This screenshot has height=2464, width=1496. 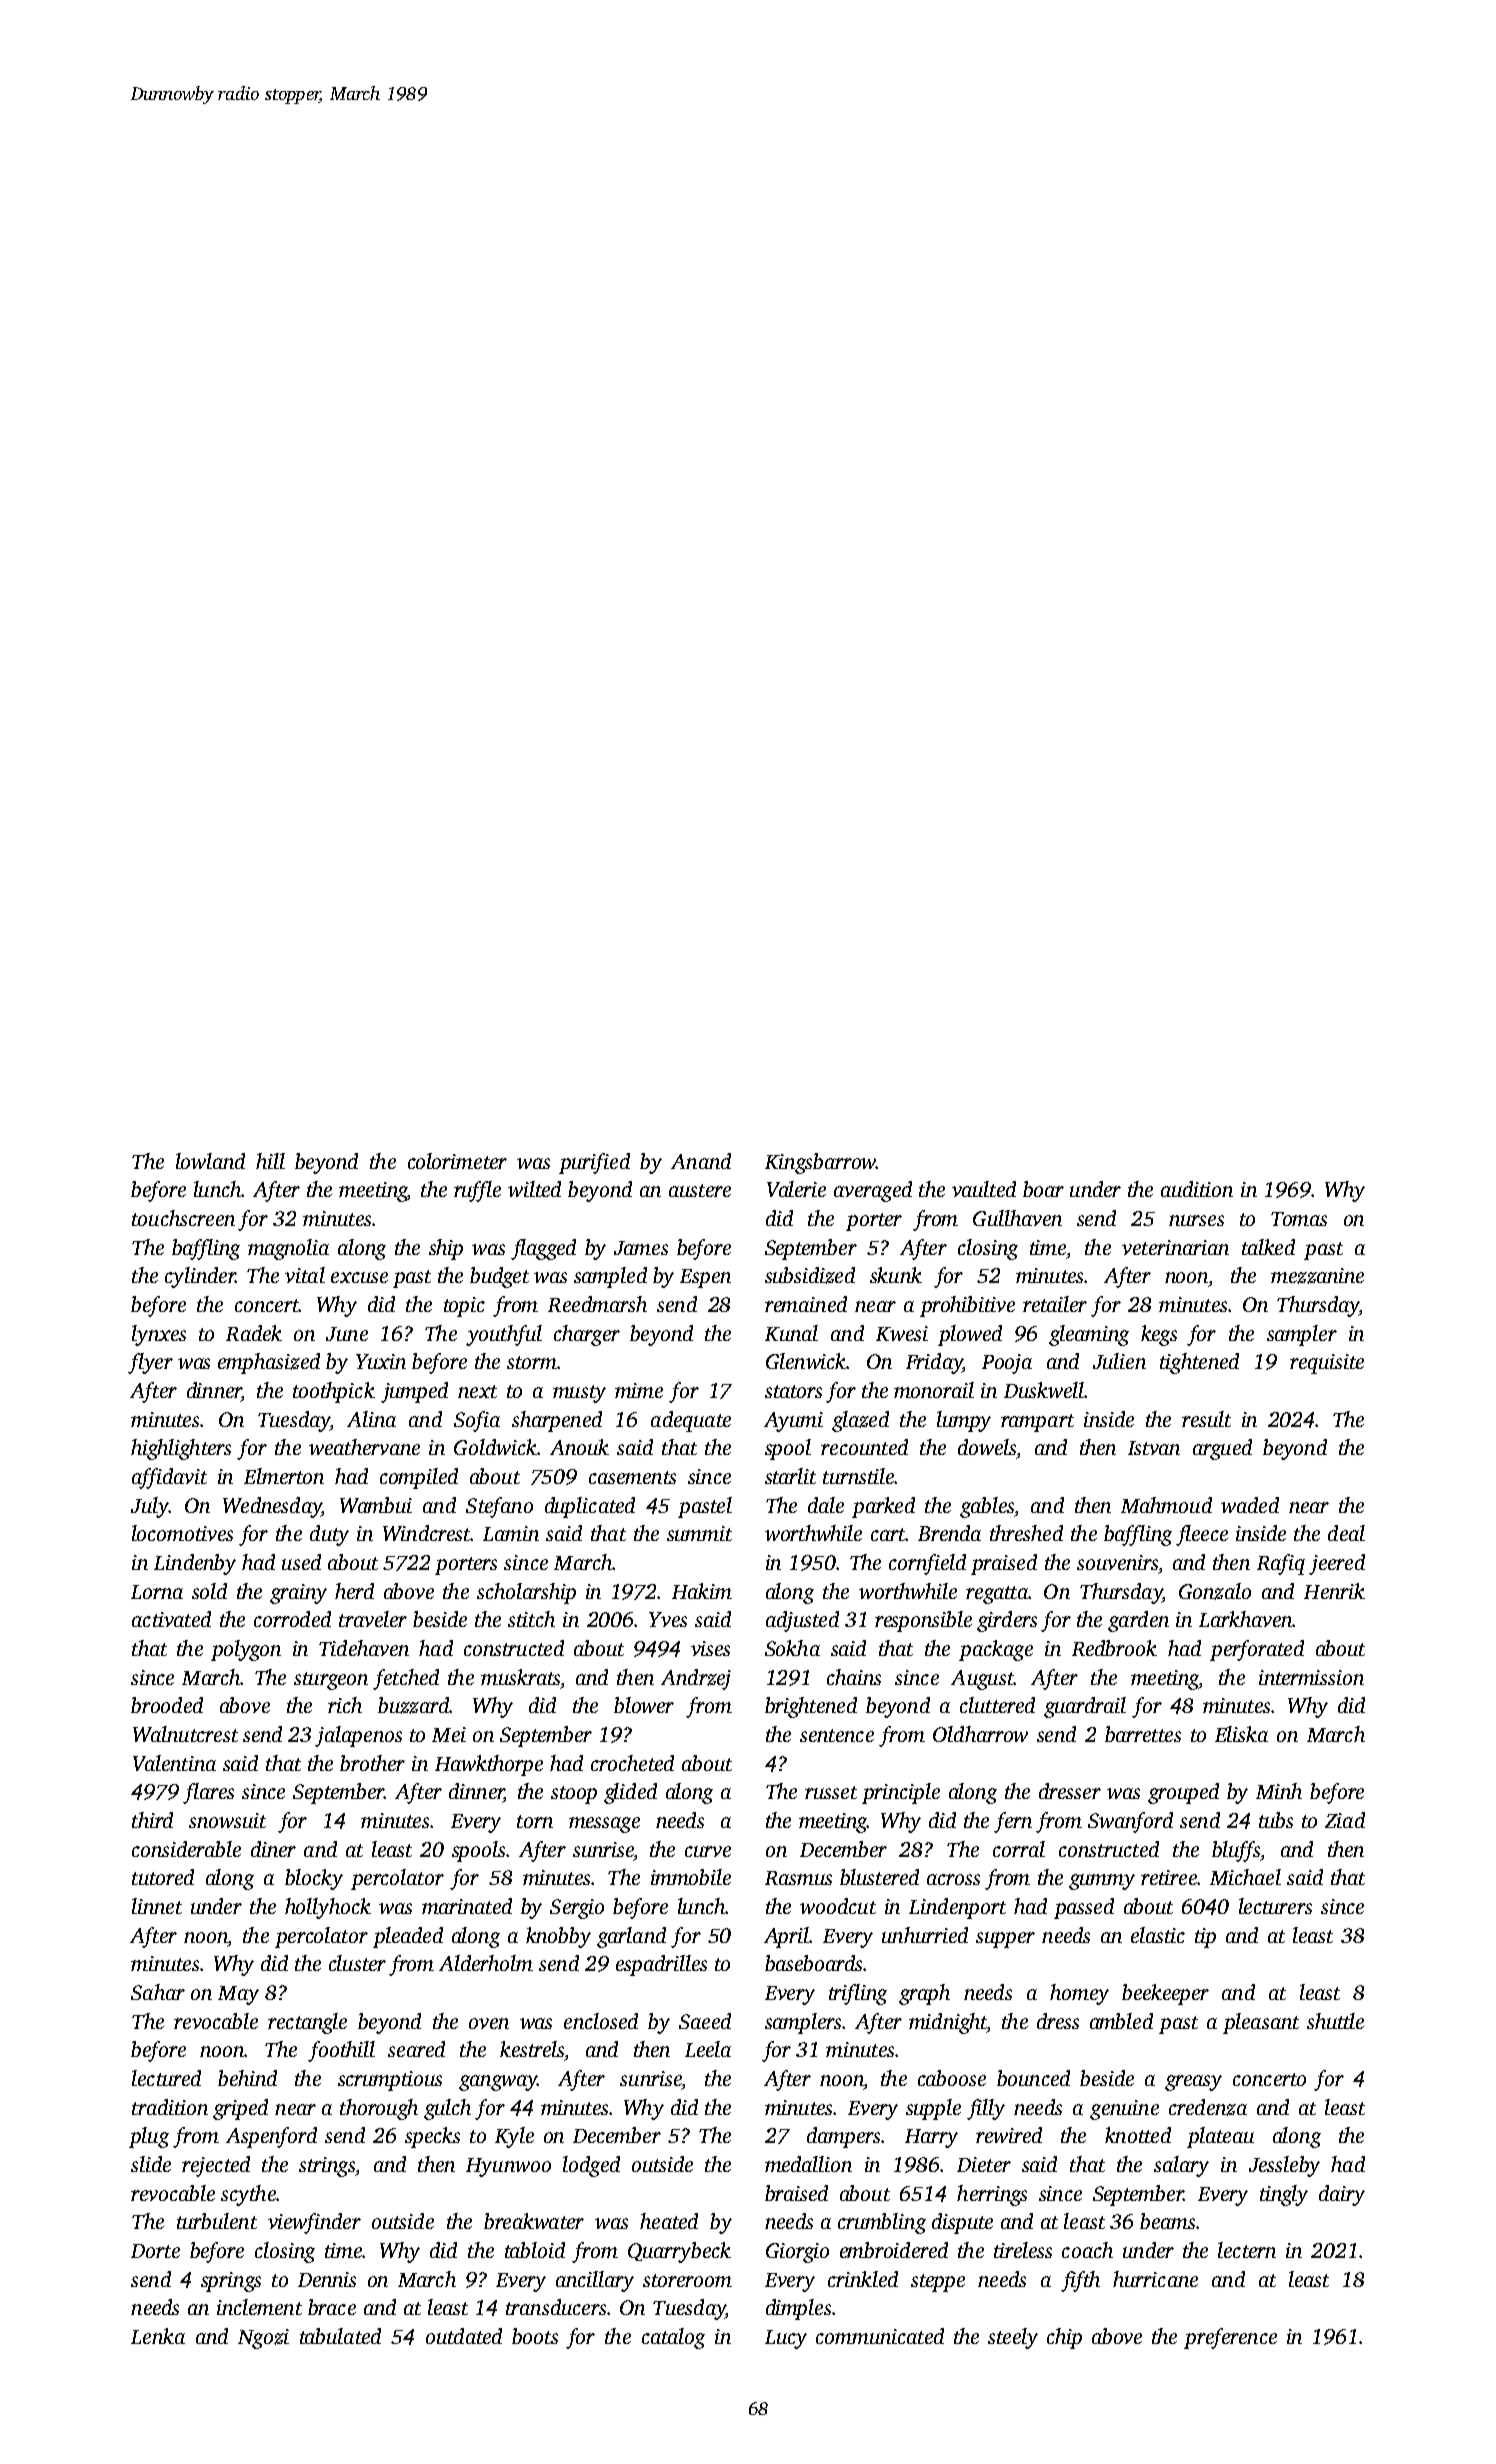 I want to click on colorimeter, so click(x=457, y=1161).
